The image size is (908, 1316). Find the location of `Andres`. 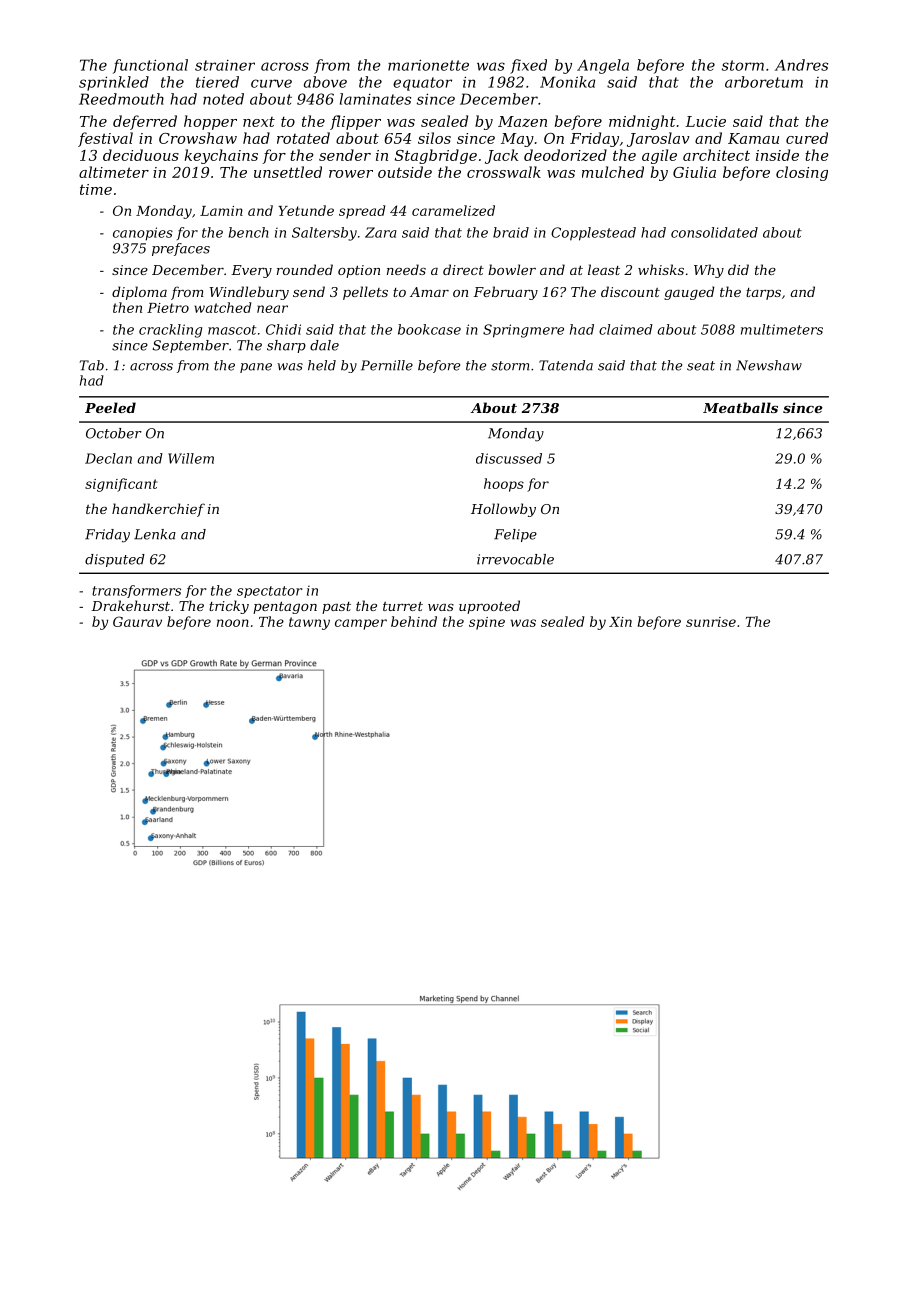

Andres is located at coordinates (801, 65).
